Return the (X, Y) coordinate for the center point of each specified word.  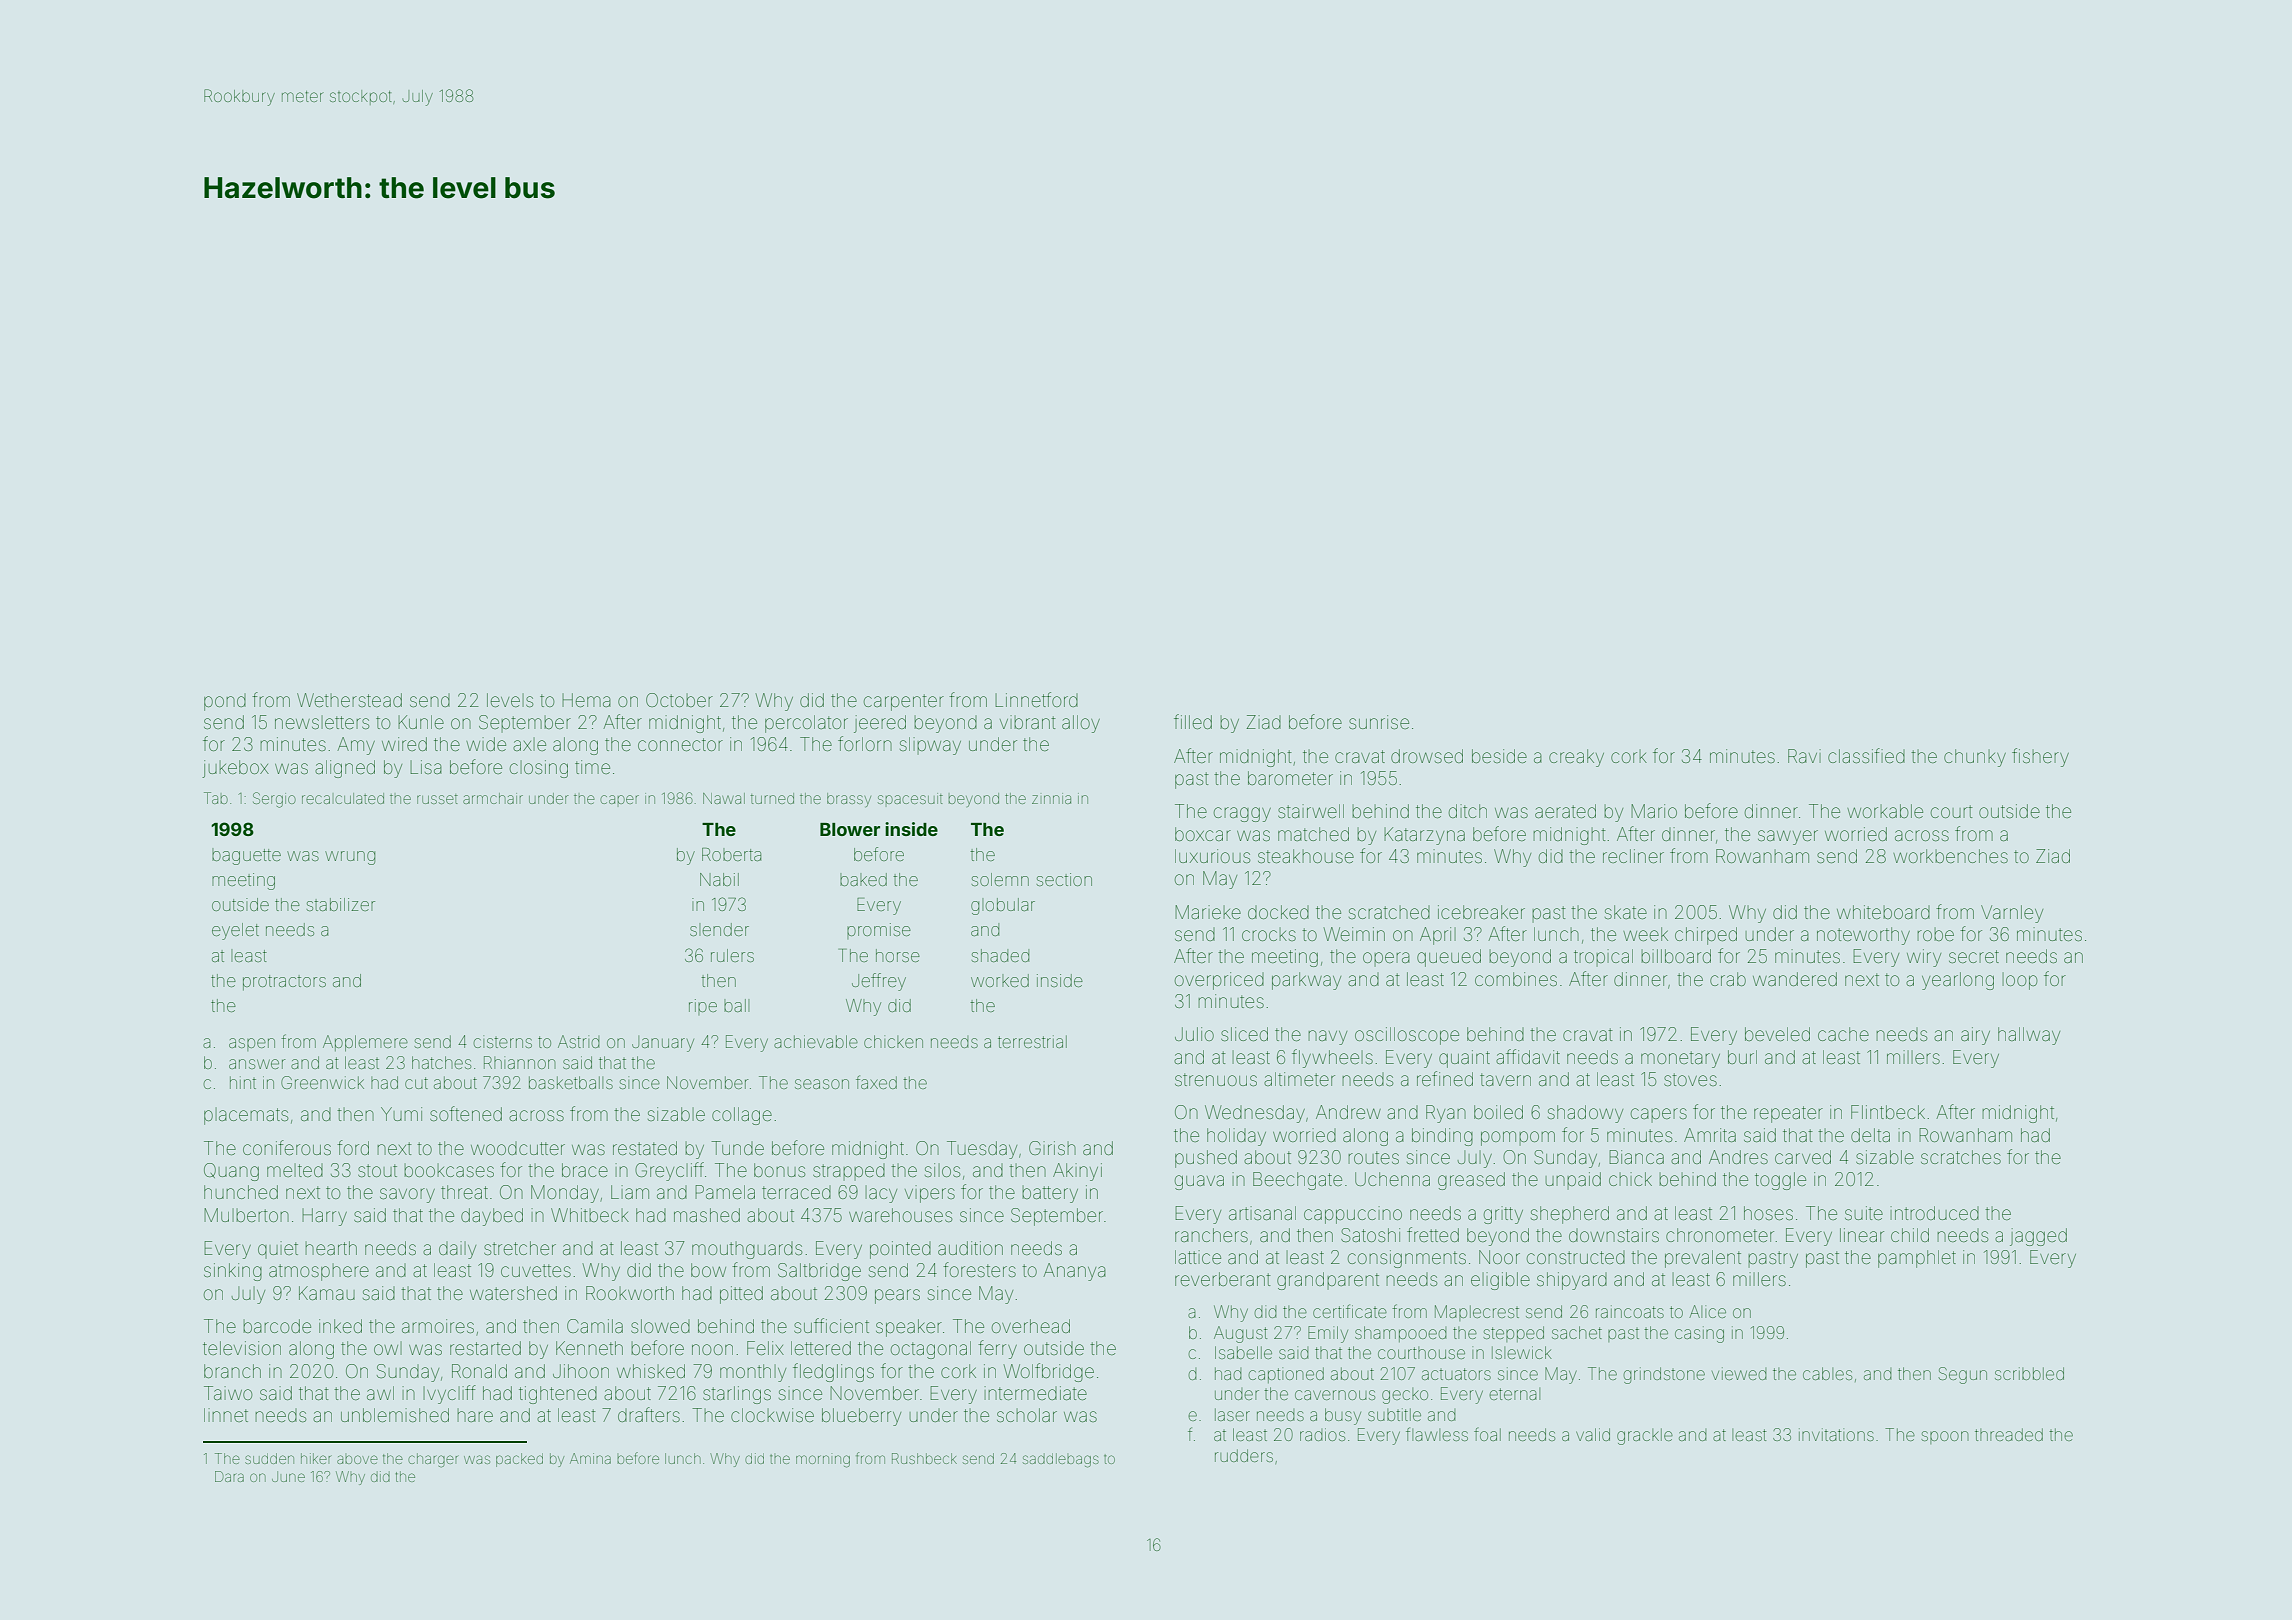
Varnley (2012, 914)
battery (1050, 1194)
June (288, 1476)
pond (225, 702)
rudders (1244, 1455)
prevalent (1703, 1259)
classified (1866, 755)
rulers (732, 955)
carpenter (904, 702)
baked (863, 879)
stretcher (520, 1248)
